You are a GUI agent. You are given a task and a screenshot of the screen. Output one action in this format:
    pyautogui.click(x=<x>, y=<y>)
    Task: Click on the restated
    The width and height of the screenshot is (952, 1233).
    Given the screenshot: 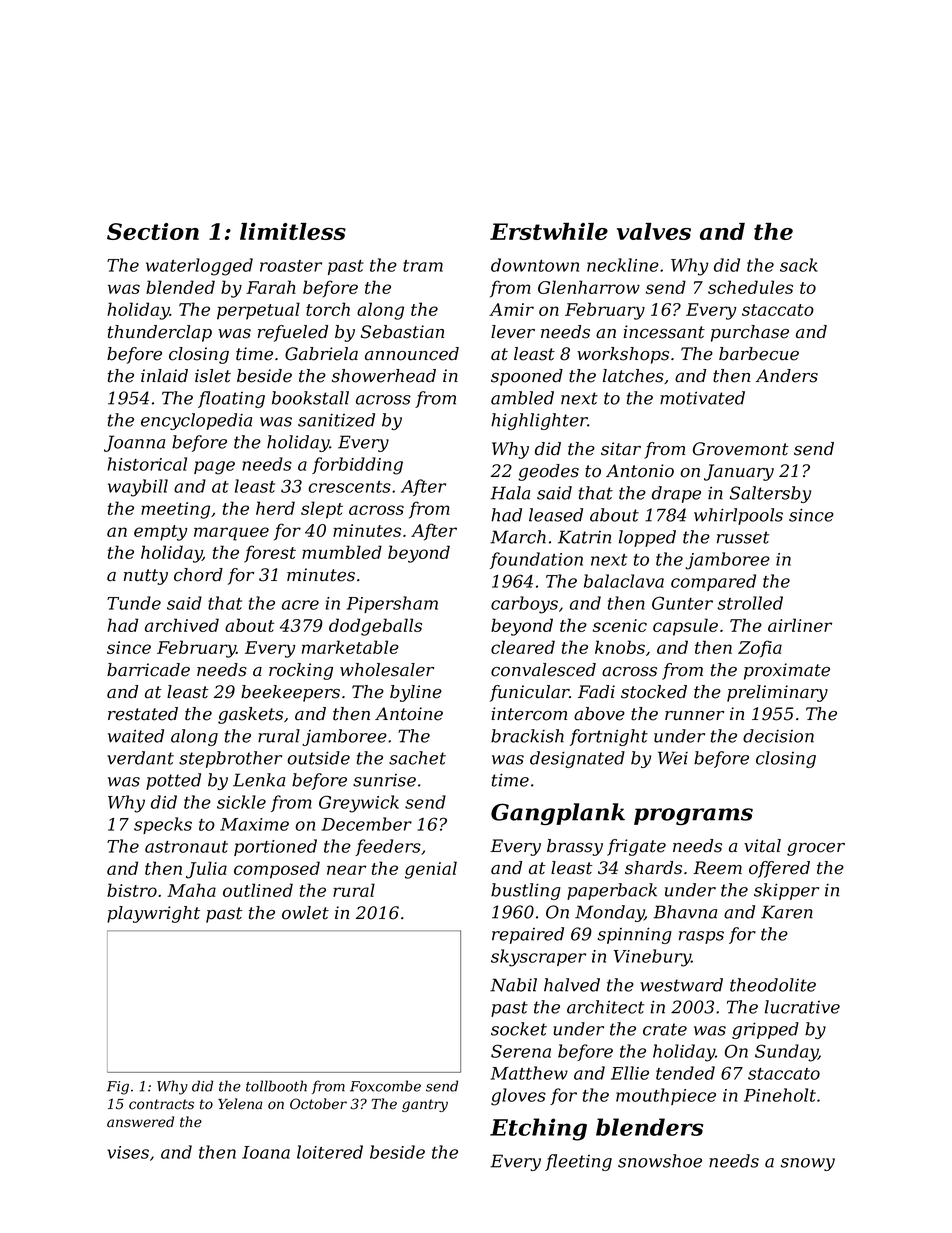 What is the action you would take?
    pyautogui.click(x=143, y=714)
